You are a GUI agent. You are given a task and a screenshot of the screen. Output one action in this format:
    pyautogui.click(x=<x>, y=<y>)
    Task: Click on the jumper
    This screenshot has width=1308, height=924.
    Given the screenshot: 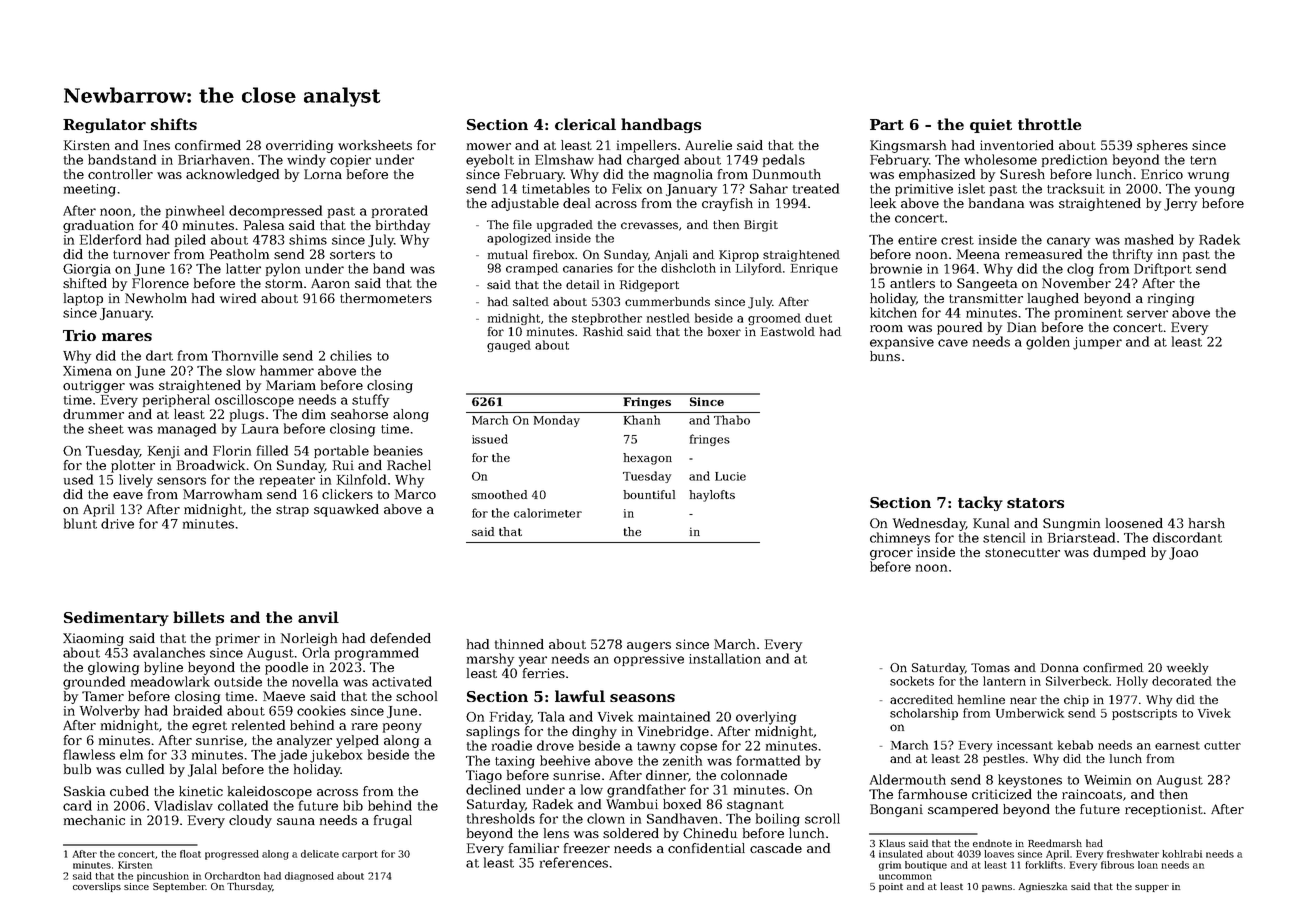 What is the action you would take?
    pyautogui.click(x=1097, y=343)
